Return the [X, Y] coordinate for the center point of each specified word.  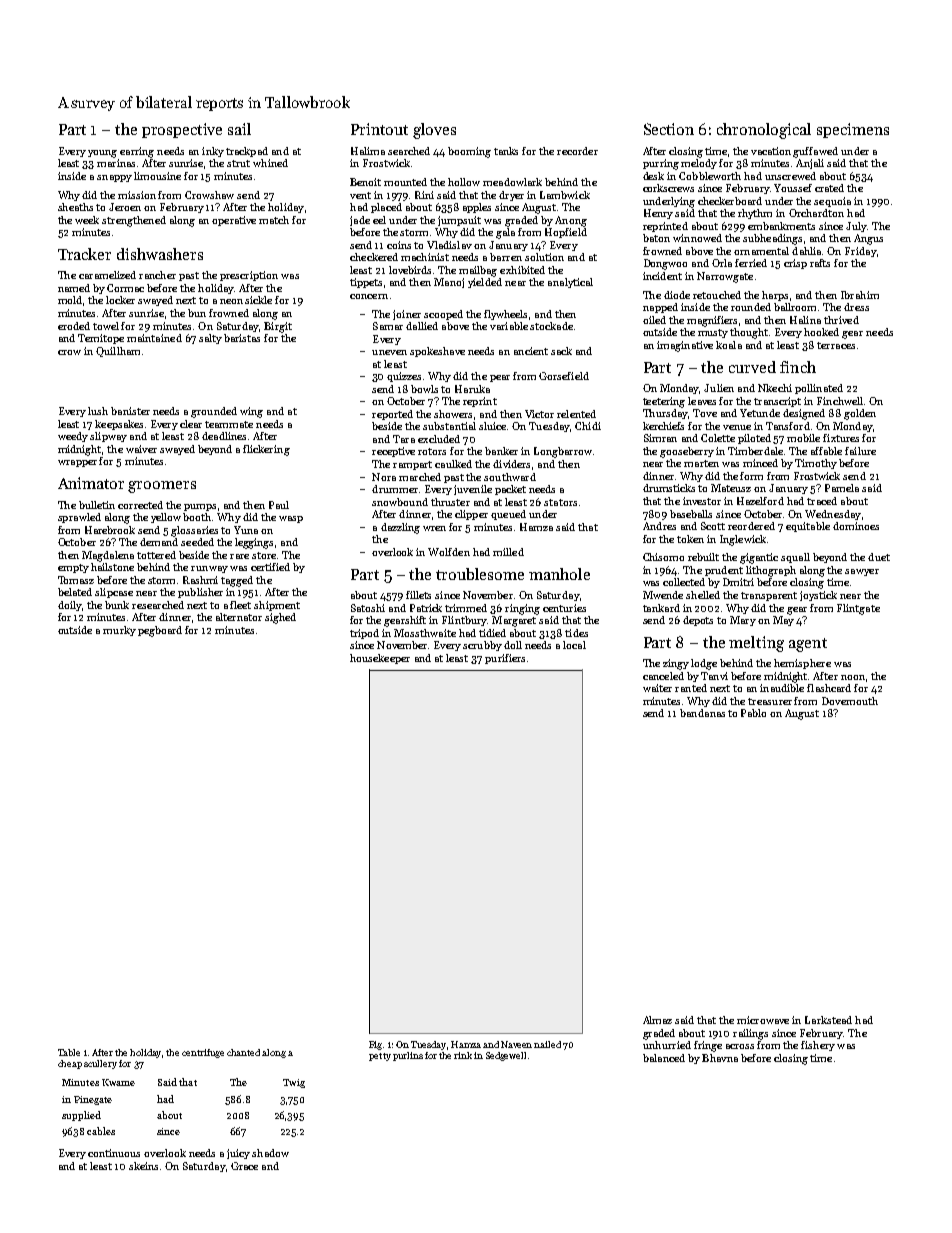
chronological [764, 131]
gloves [434, 131]
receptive [393, 452]
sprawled [79, 518]
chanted [243, 1052]
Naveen [516, 1044]
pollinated [819, 389]
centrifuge [203, 1053]
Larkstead [828, 1020]
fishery [818, 1046]
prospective [182, 130]
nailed [547, 1044]
